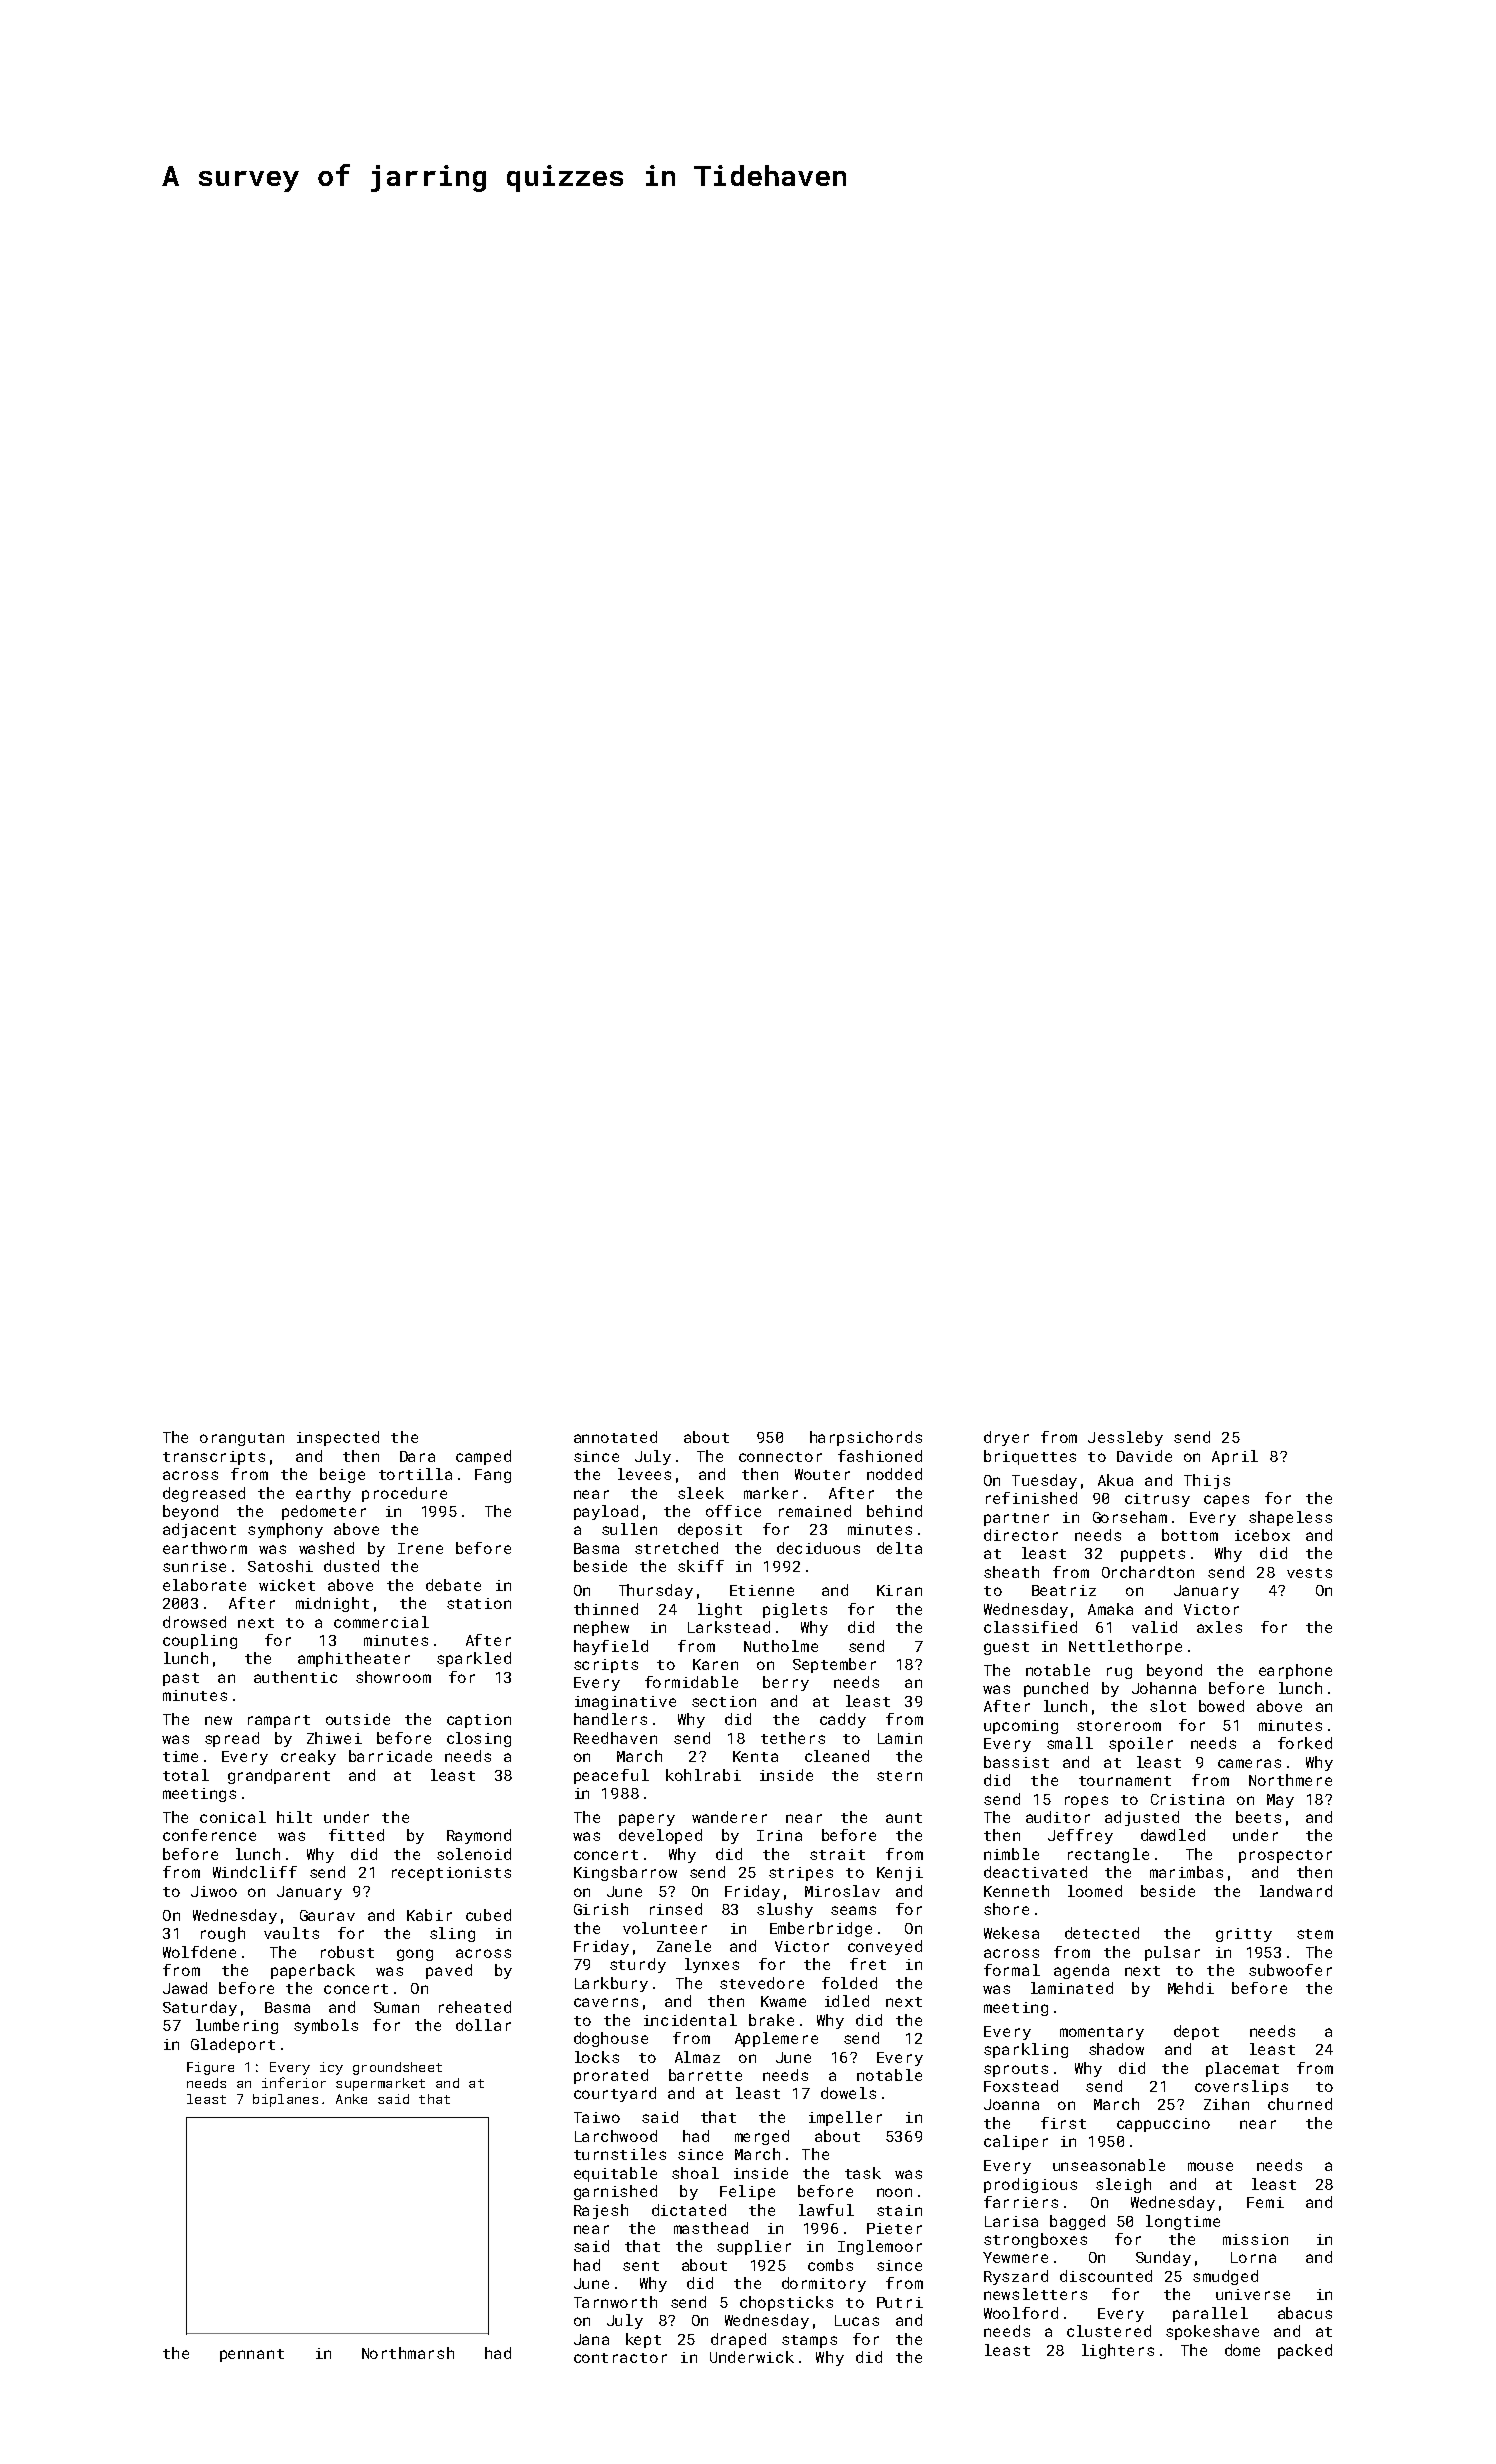 This screenshot has height=2464, width=1496. What do you see at coordinates (1081, 1971) in the screenshot?
I see `agenda` at bounding box center [1081, 1971].
